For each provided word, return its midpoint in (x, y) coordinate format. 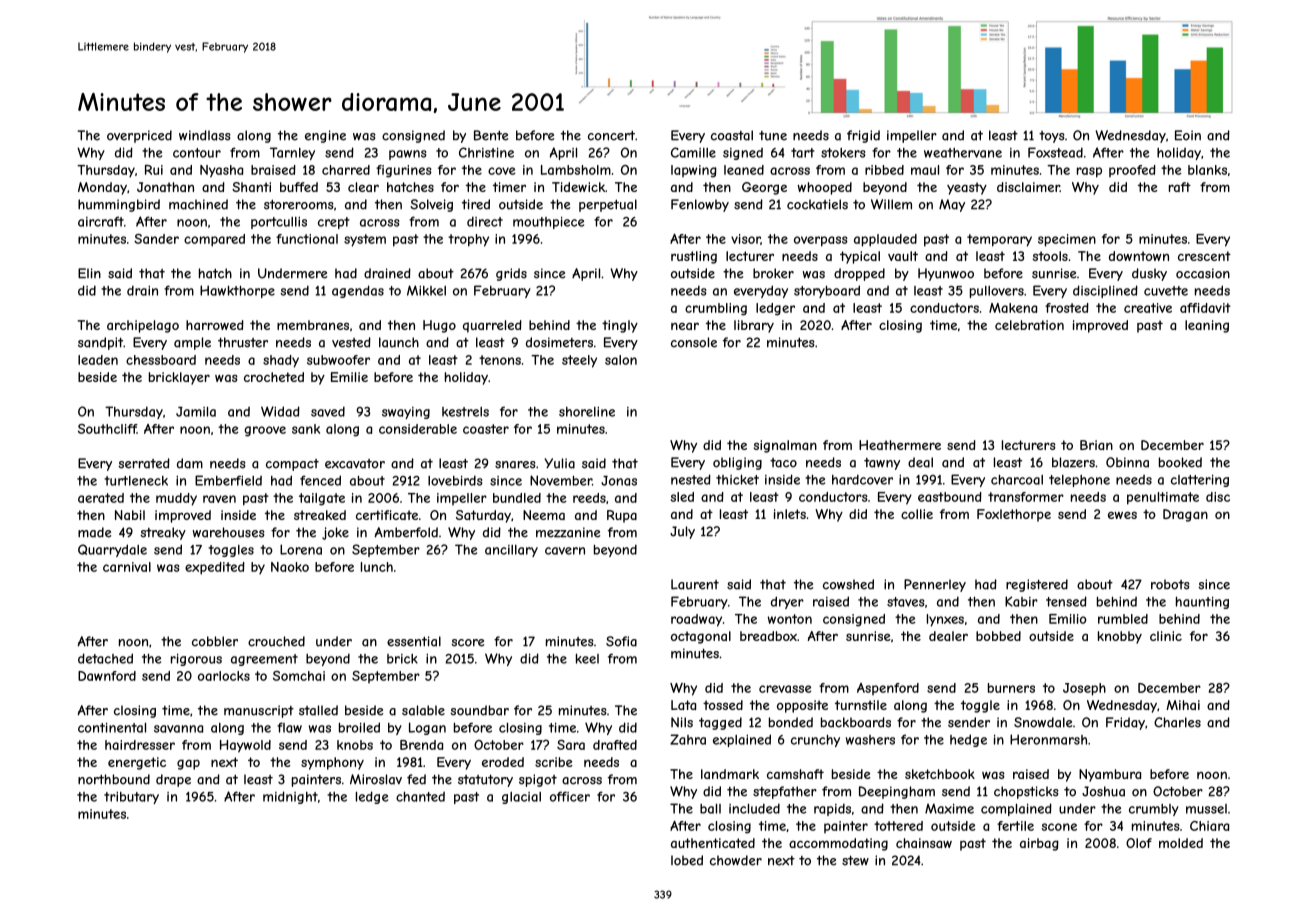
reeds (589, 498)
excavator (355, 464)
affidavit (1205, 308)
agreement (264, 660)
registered (1037, 585)
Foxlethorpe (1014, 515)
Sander (156, 239)
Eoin (1188, 135)
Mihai (1183, 705)
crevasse (785, 689)
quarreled (492, 326)
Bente (491, 135)
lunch (377, 567)
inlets (790, 514)
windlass (205, 135)
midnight (290, 797)
